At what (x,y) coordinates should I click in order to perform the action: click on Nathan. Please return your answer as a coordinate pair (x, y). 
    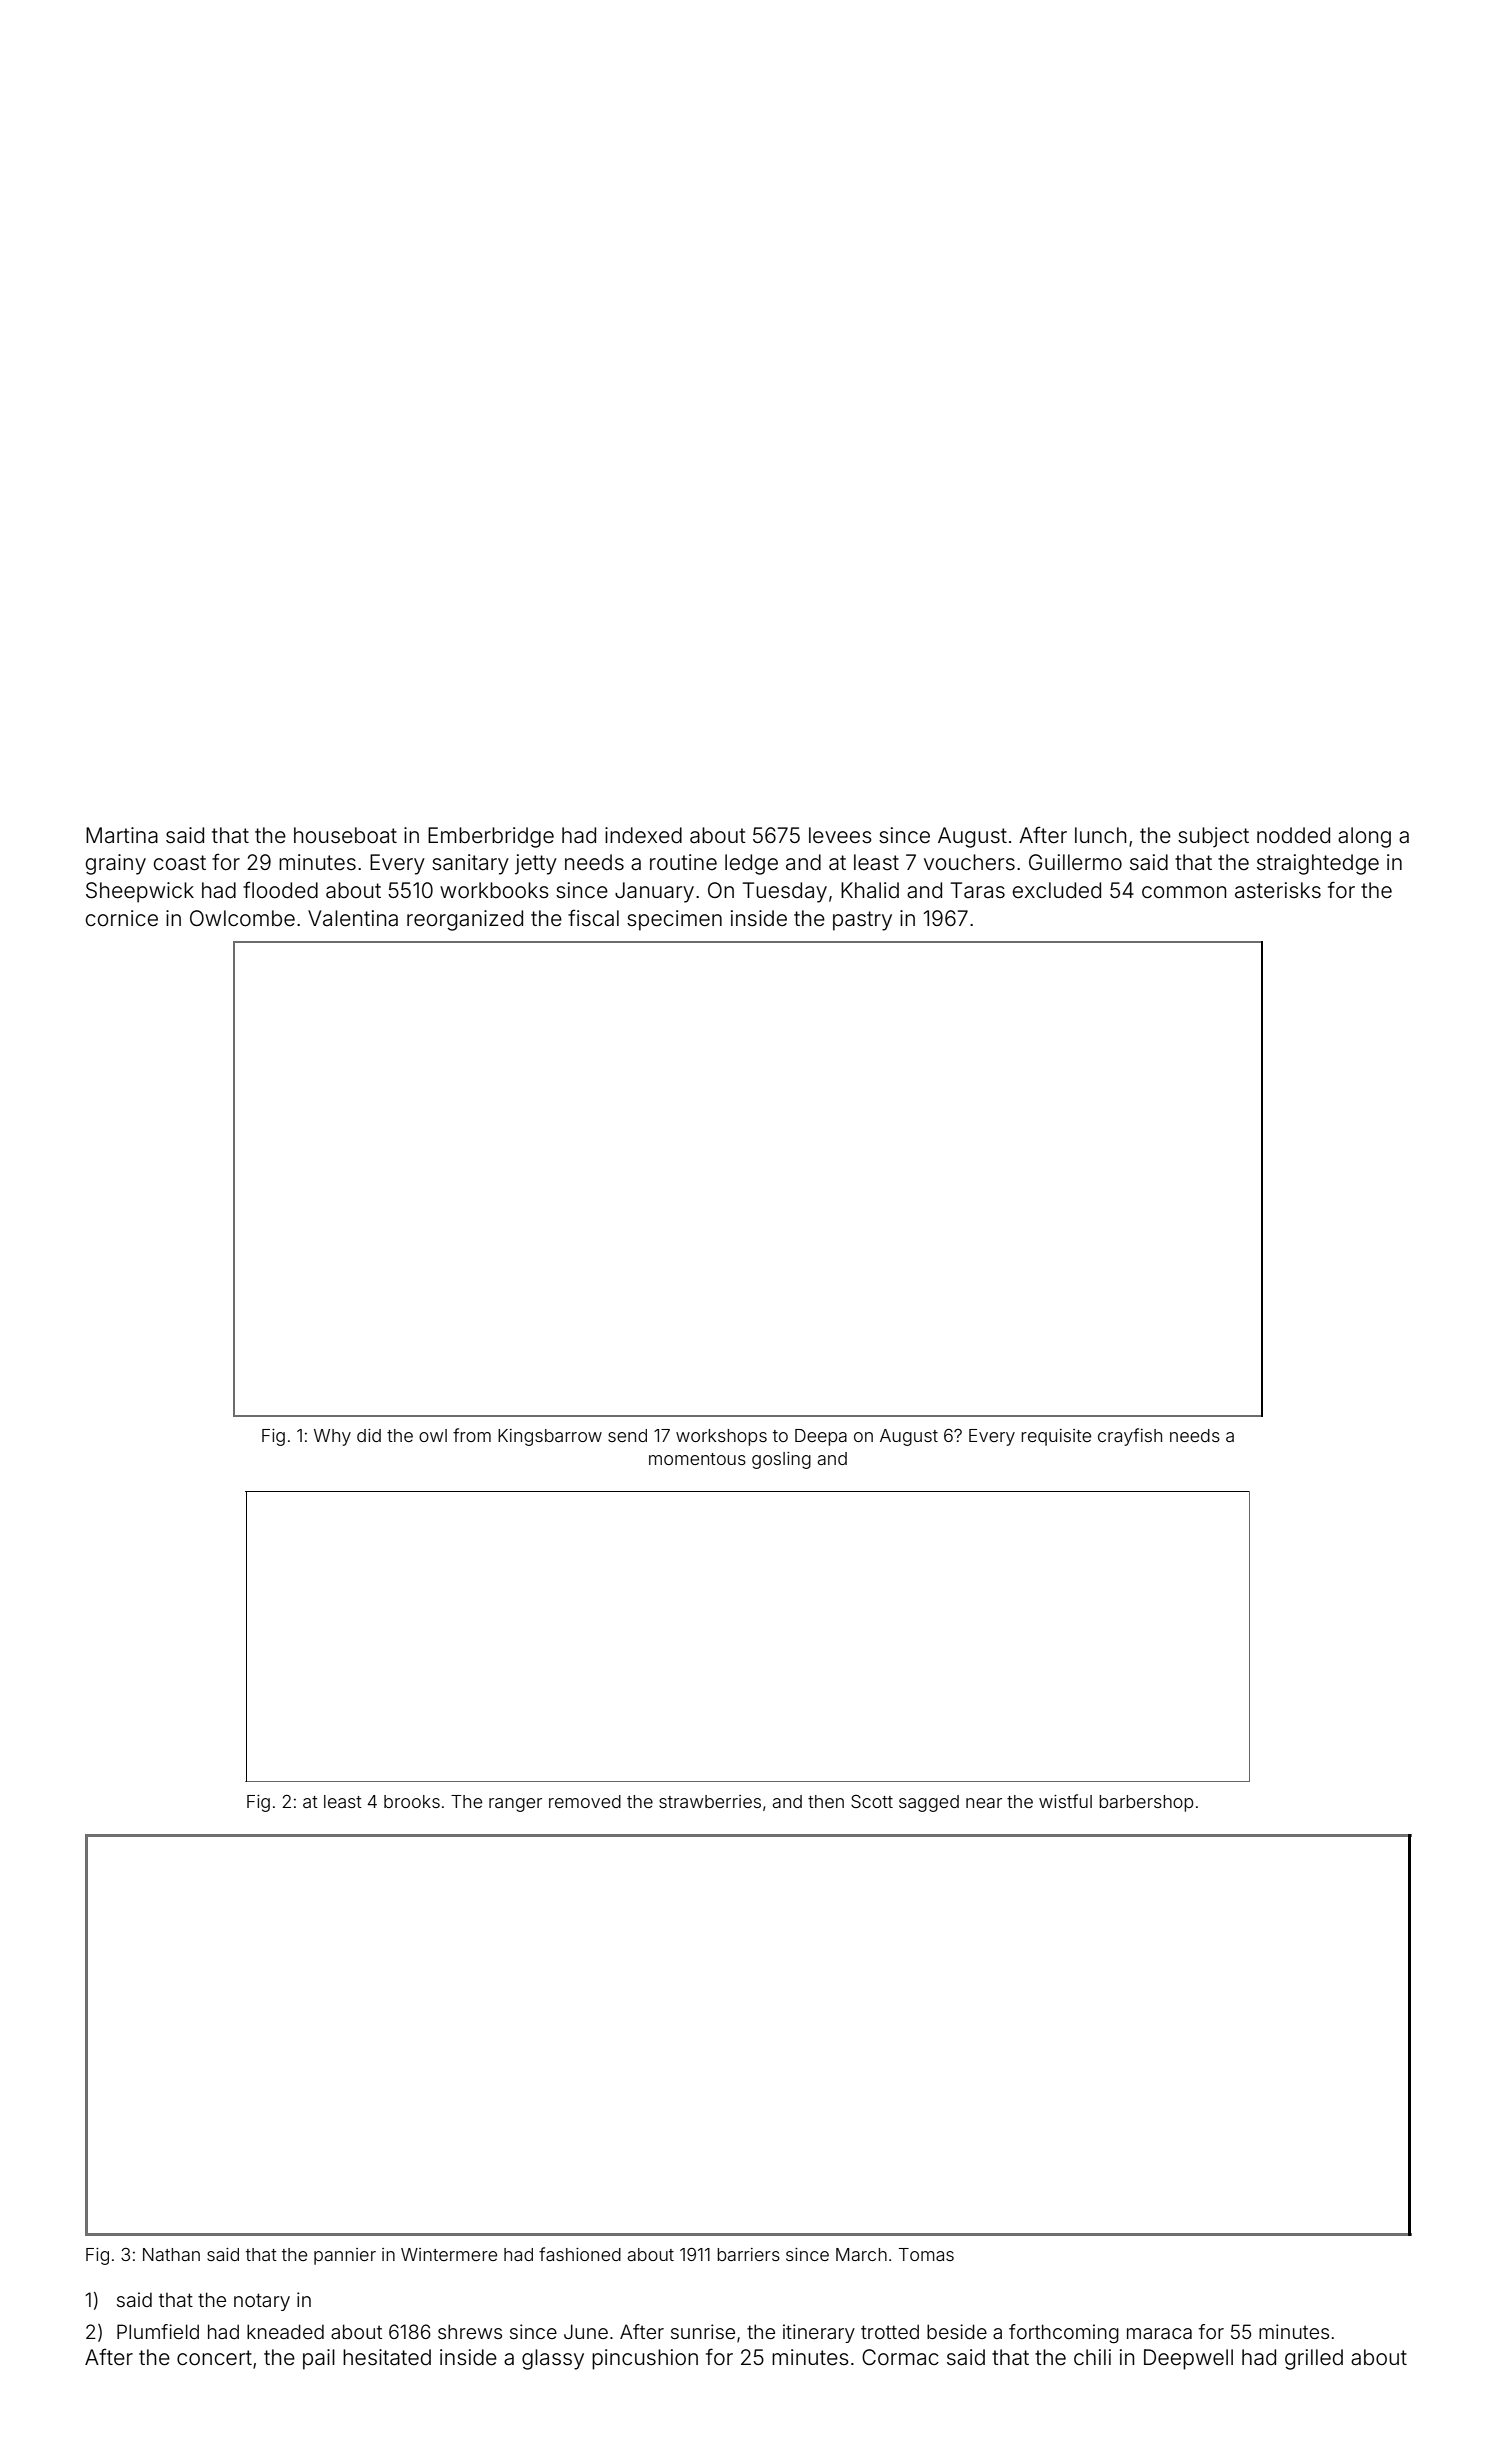
    Looking at the image, I should click on (171, 2254).
